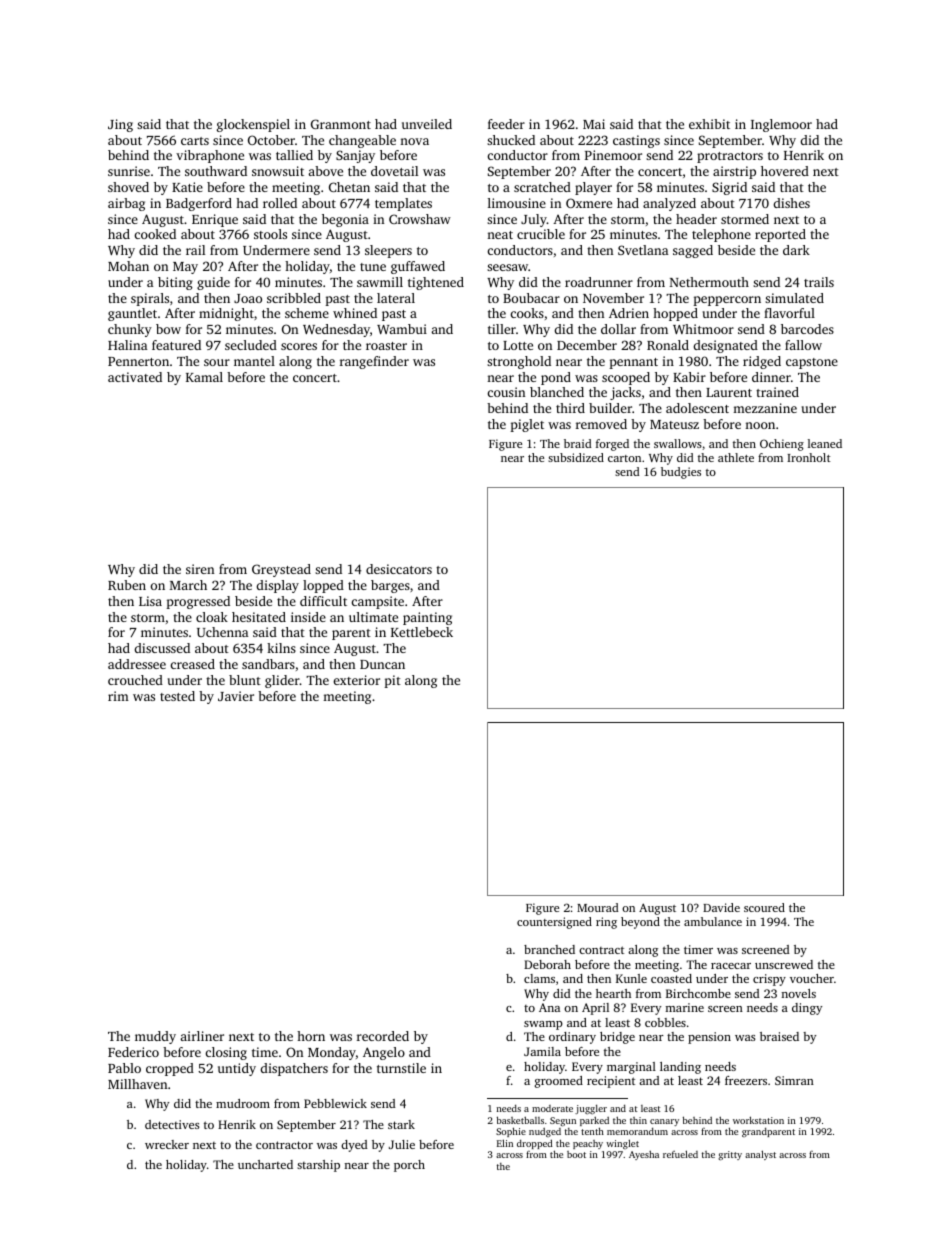 The image size is (952, 1233). I want to click on rim, so click(118, 696).
